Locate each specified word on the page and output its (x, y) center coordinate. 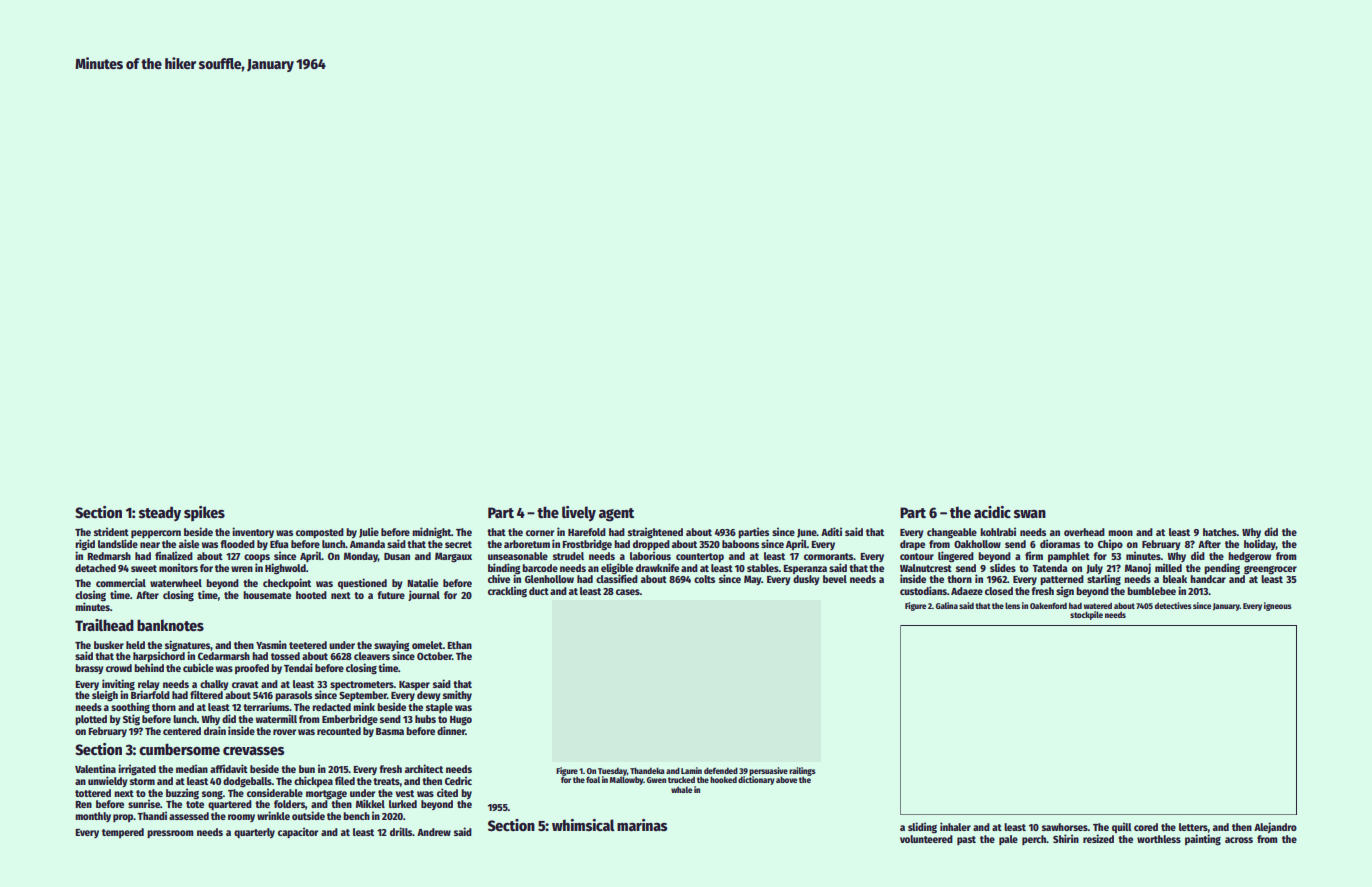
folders (289, 804)
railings (802, 771)
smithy (457, 695)
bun (307, 769)
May (753, 580)
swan (1030, 514)
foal (593, 779)
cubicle (198, 667)
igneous (1278, 606)
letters (1193, 827)
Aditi (831, 531)
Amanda (367, 544)
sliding (922, 828)
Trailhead (104, 625)
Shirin (1066, 838)
